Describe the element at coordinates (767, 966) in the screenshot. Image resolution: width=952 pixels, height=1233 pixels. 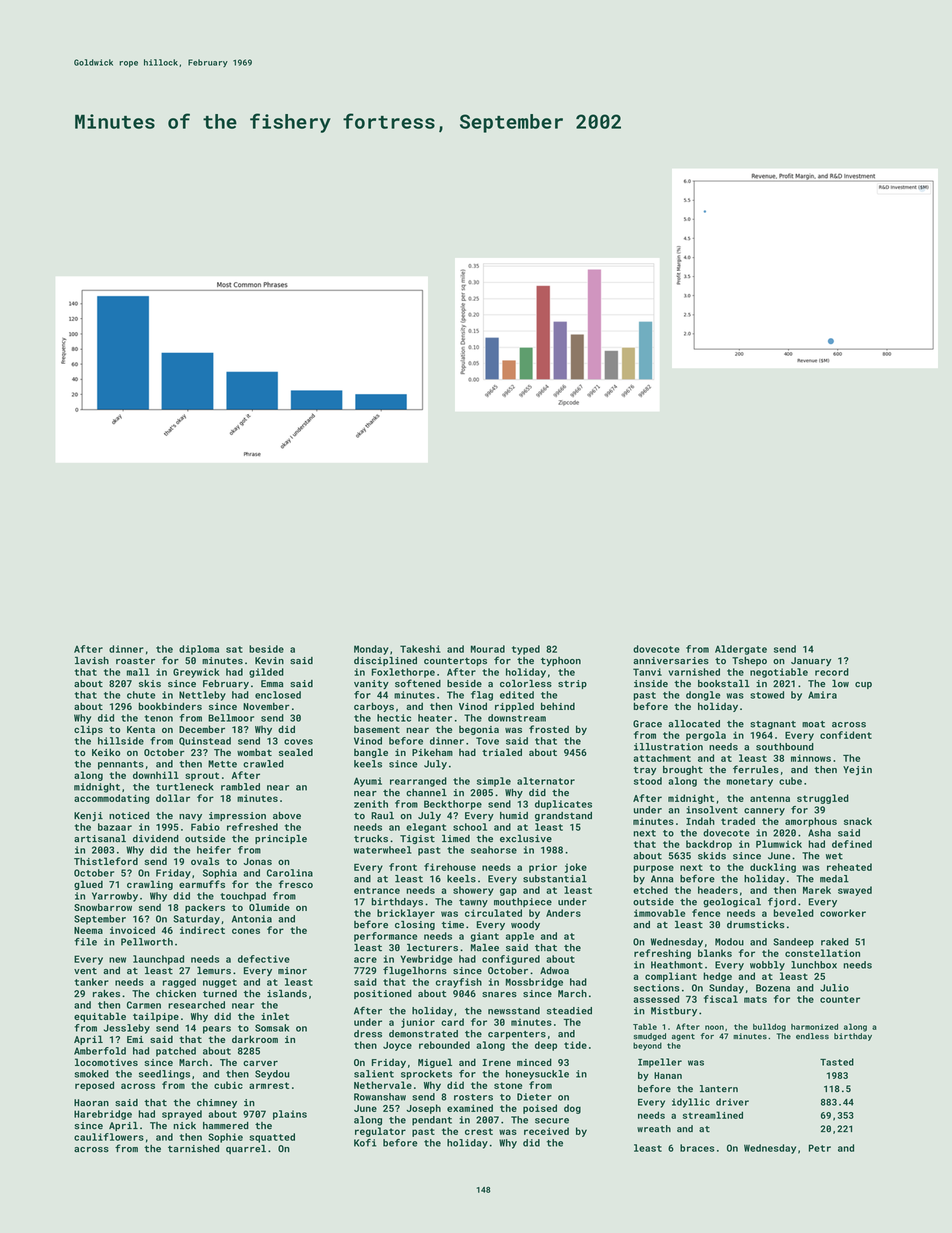
I see `wobbly` at that location.
